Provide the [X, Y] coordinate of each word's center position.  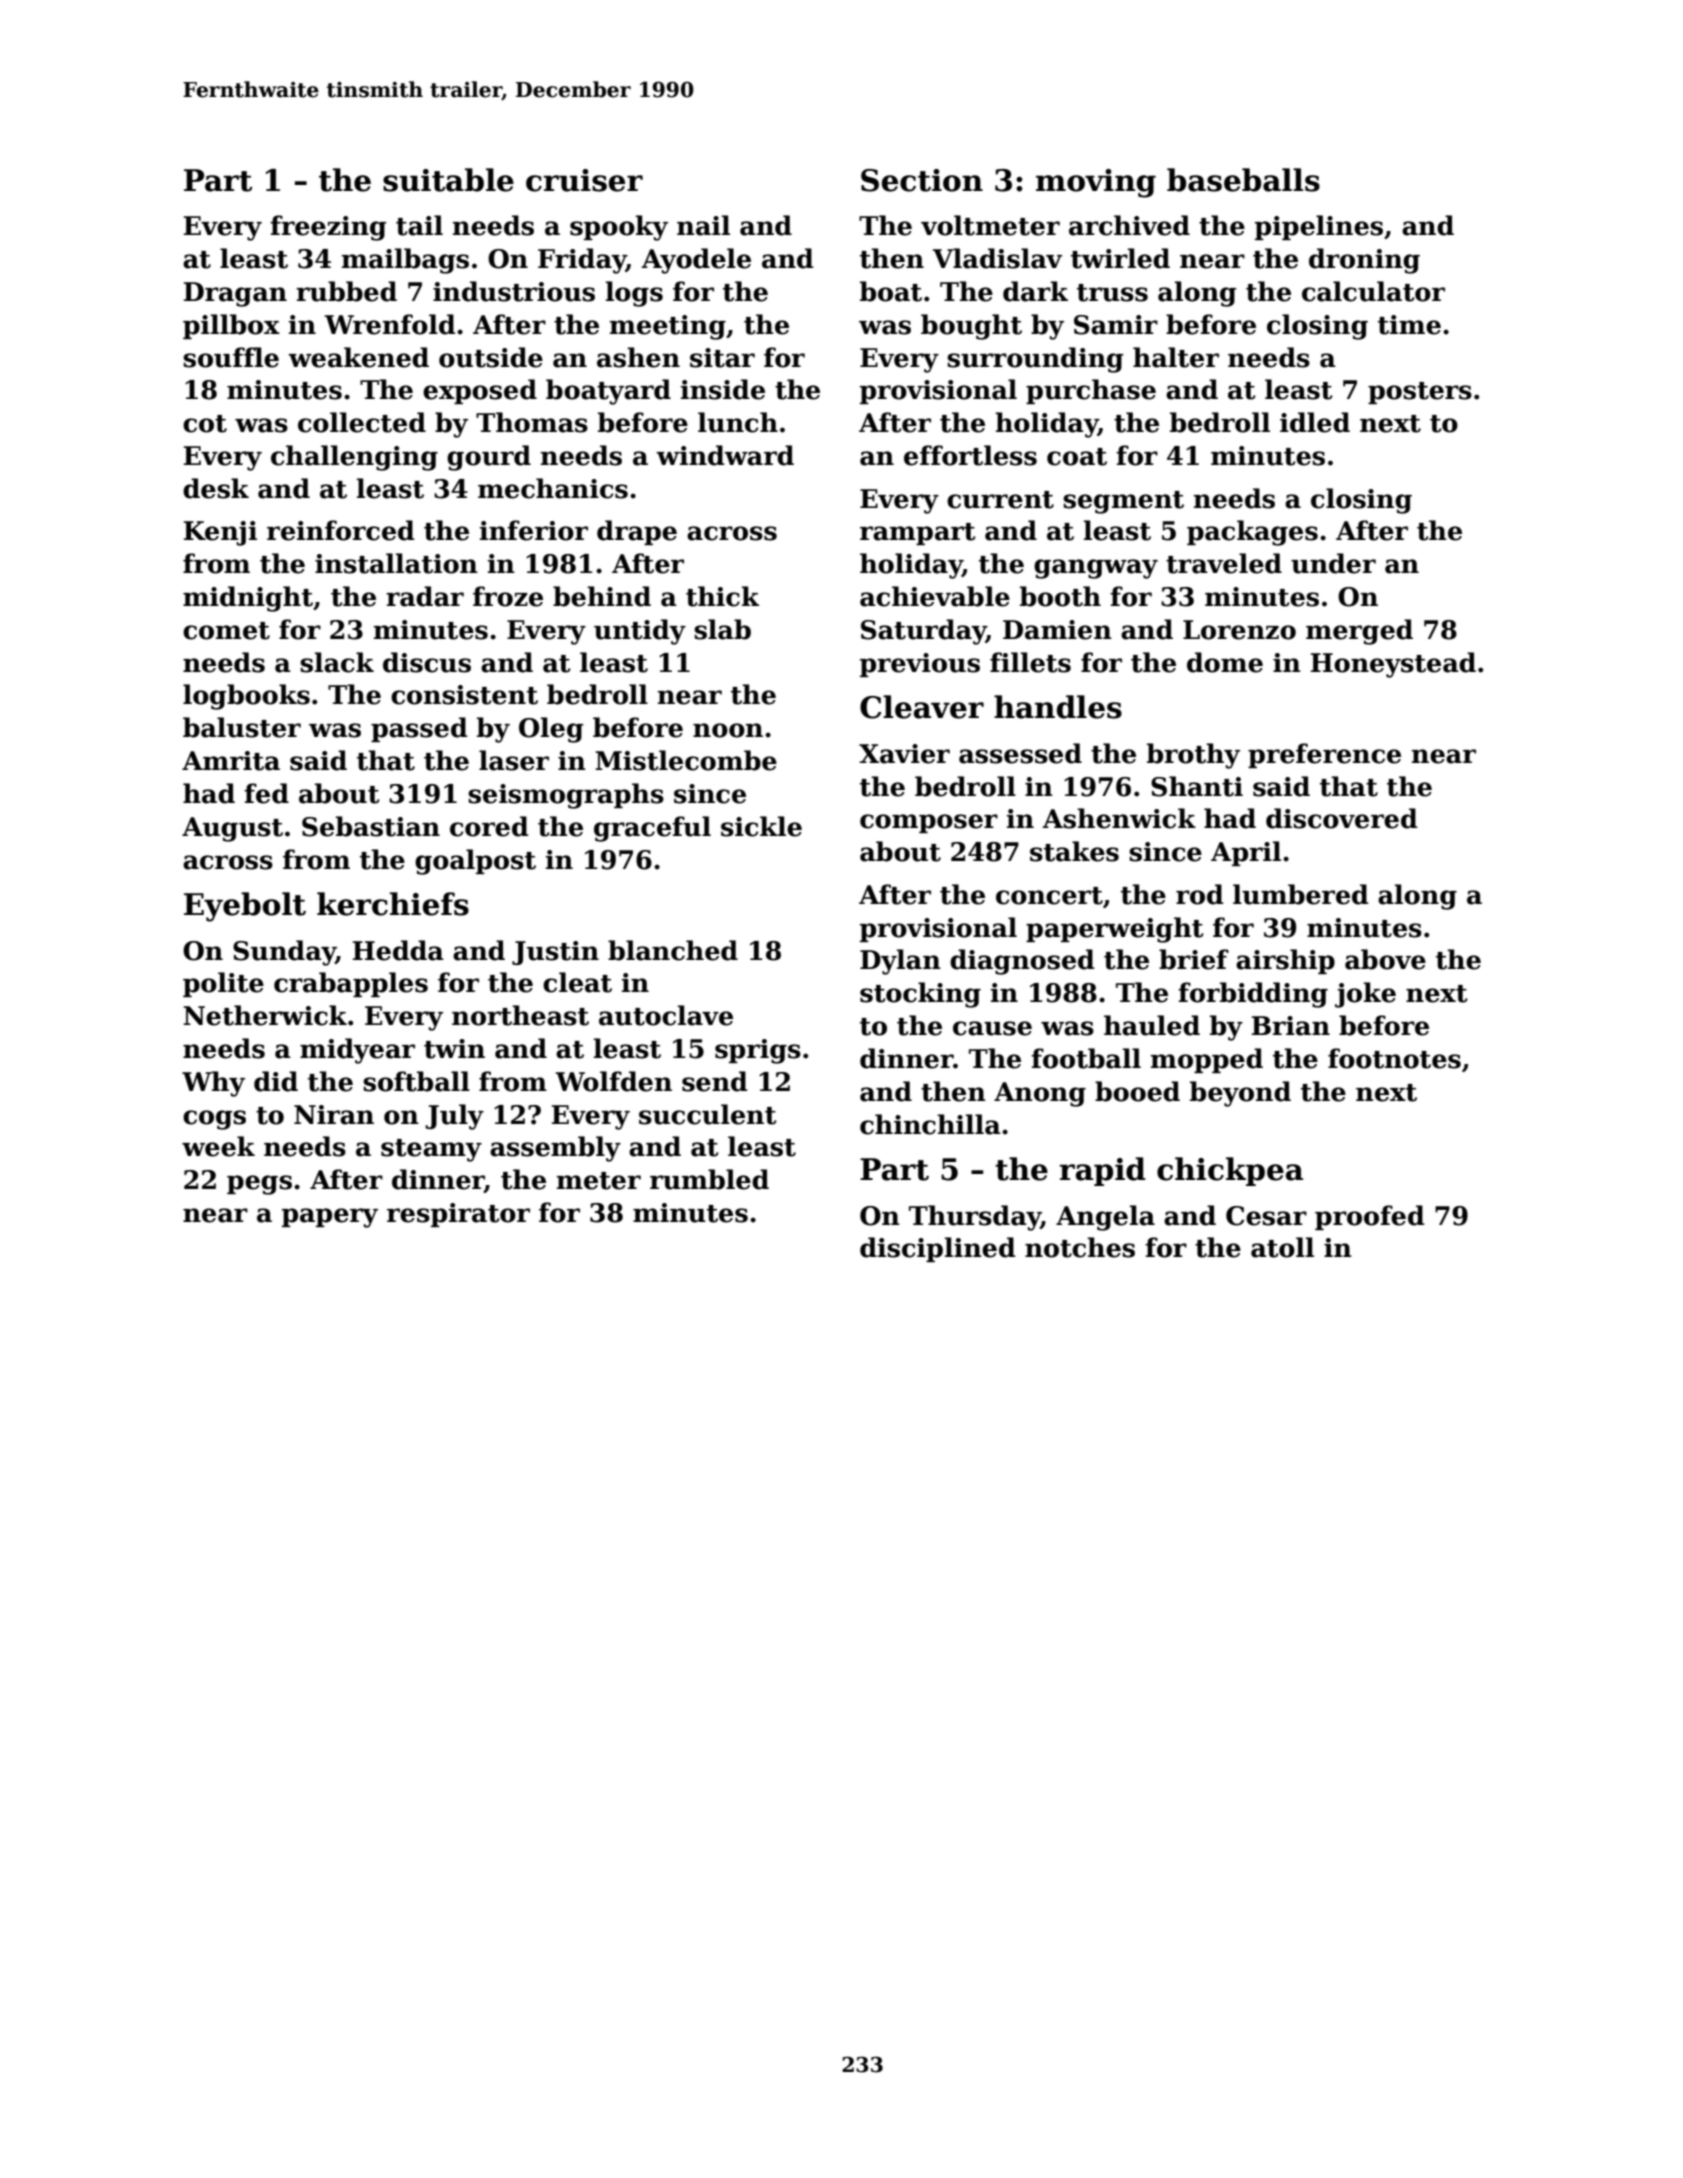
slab [722, 629]
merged [1359, 632]
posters [1420, 393]
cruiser [584, 180]
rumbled [709, 1179]
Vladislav [997, 258]
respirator [458, 1215]
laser [514, 760]
